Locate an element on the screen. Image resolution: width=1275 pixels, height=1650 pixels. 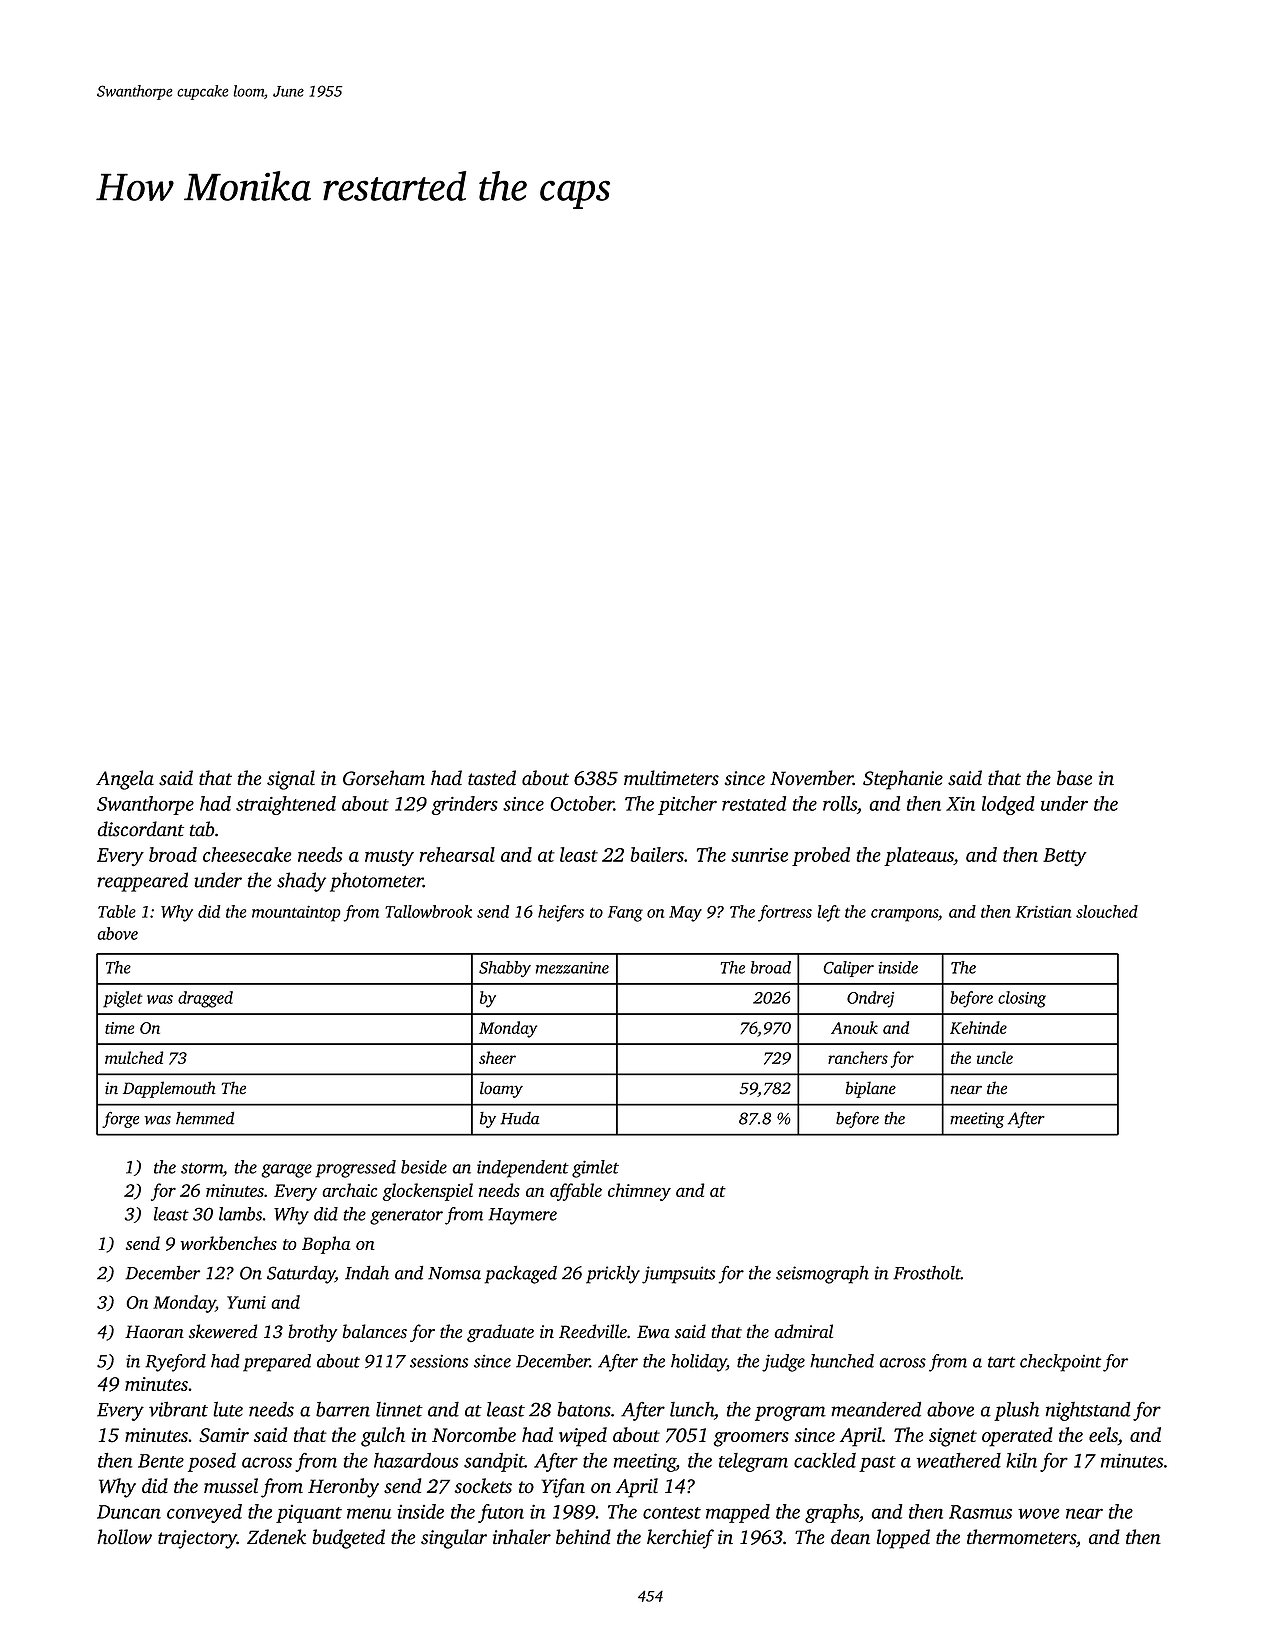
budgeted is located at coordinates (348, 1539).
